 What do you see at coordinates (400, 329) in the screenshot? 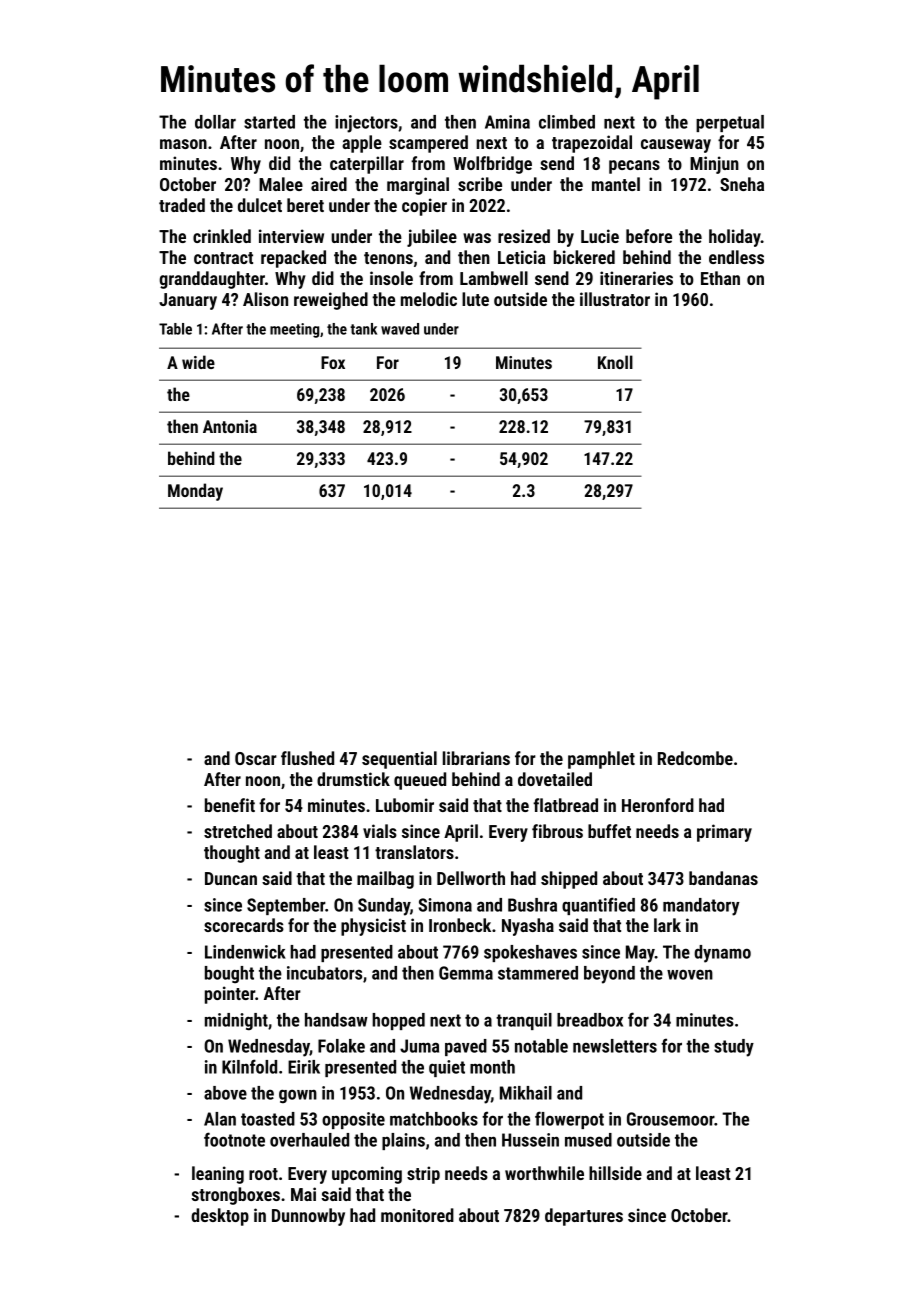
I see `waved` at bounding box center [400, 329].
